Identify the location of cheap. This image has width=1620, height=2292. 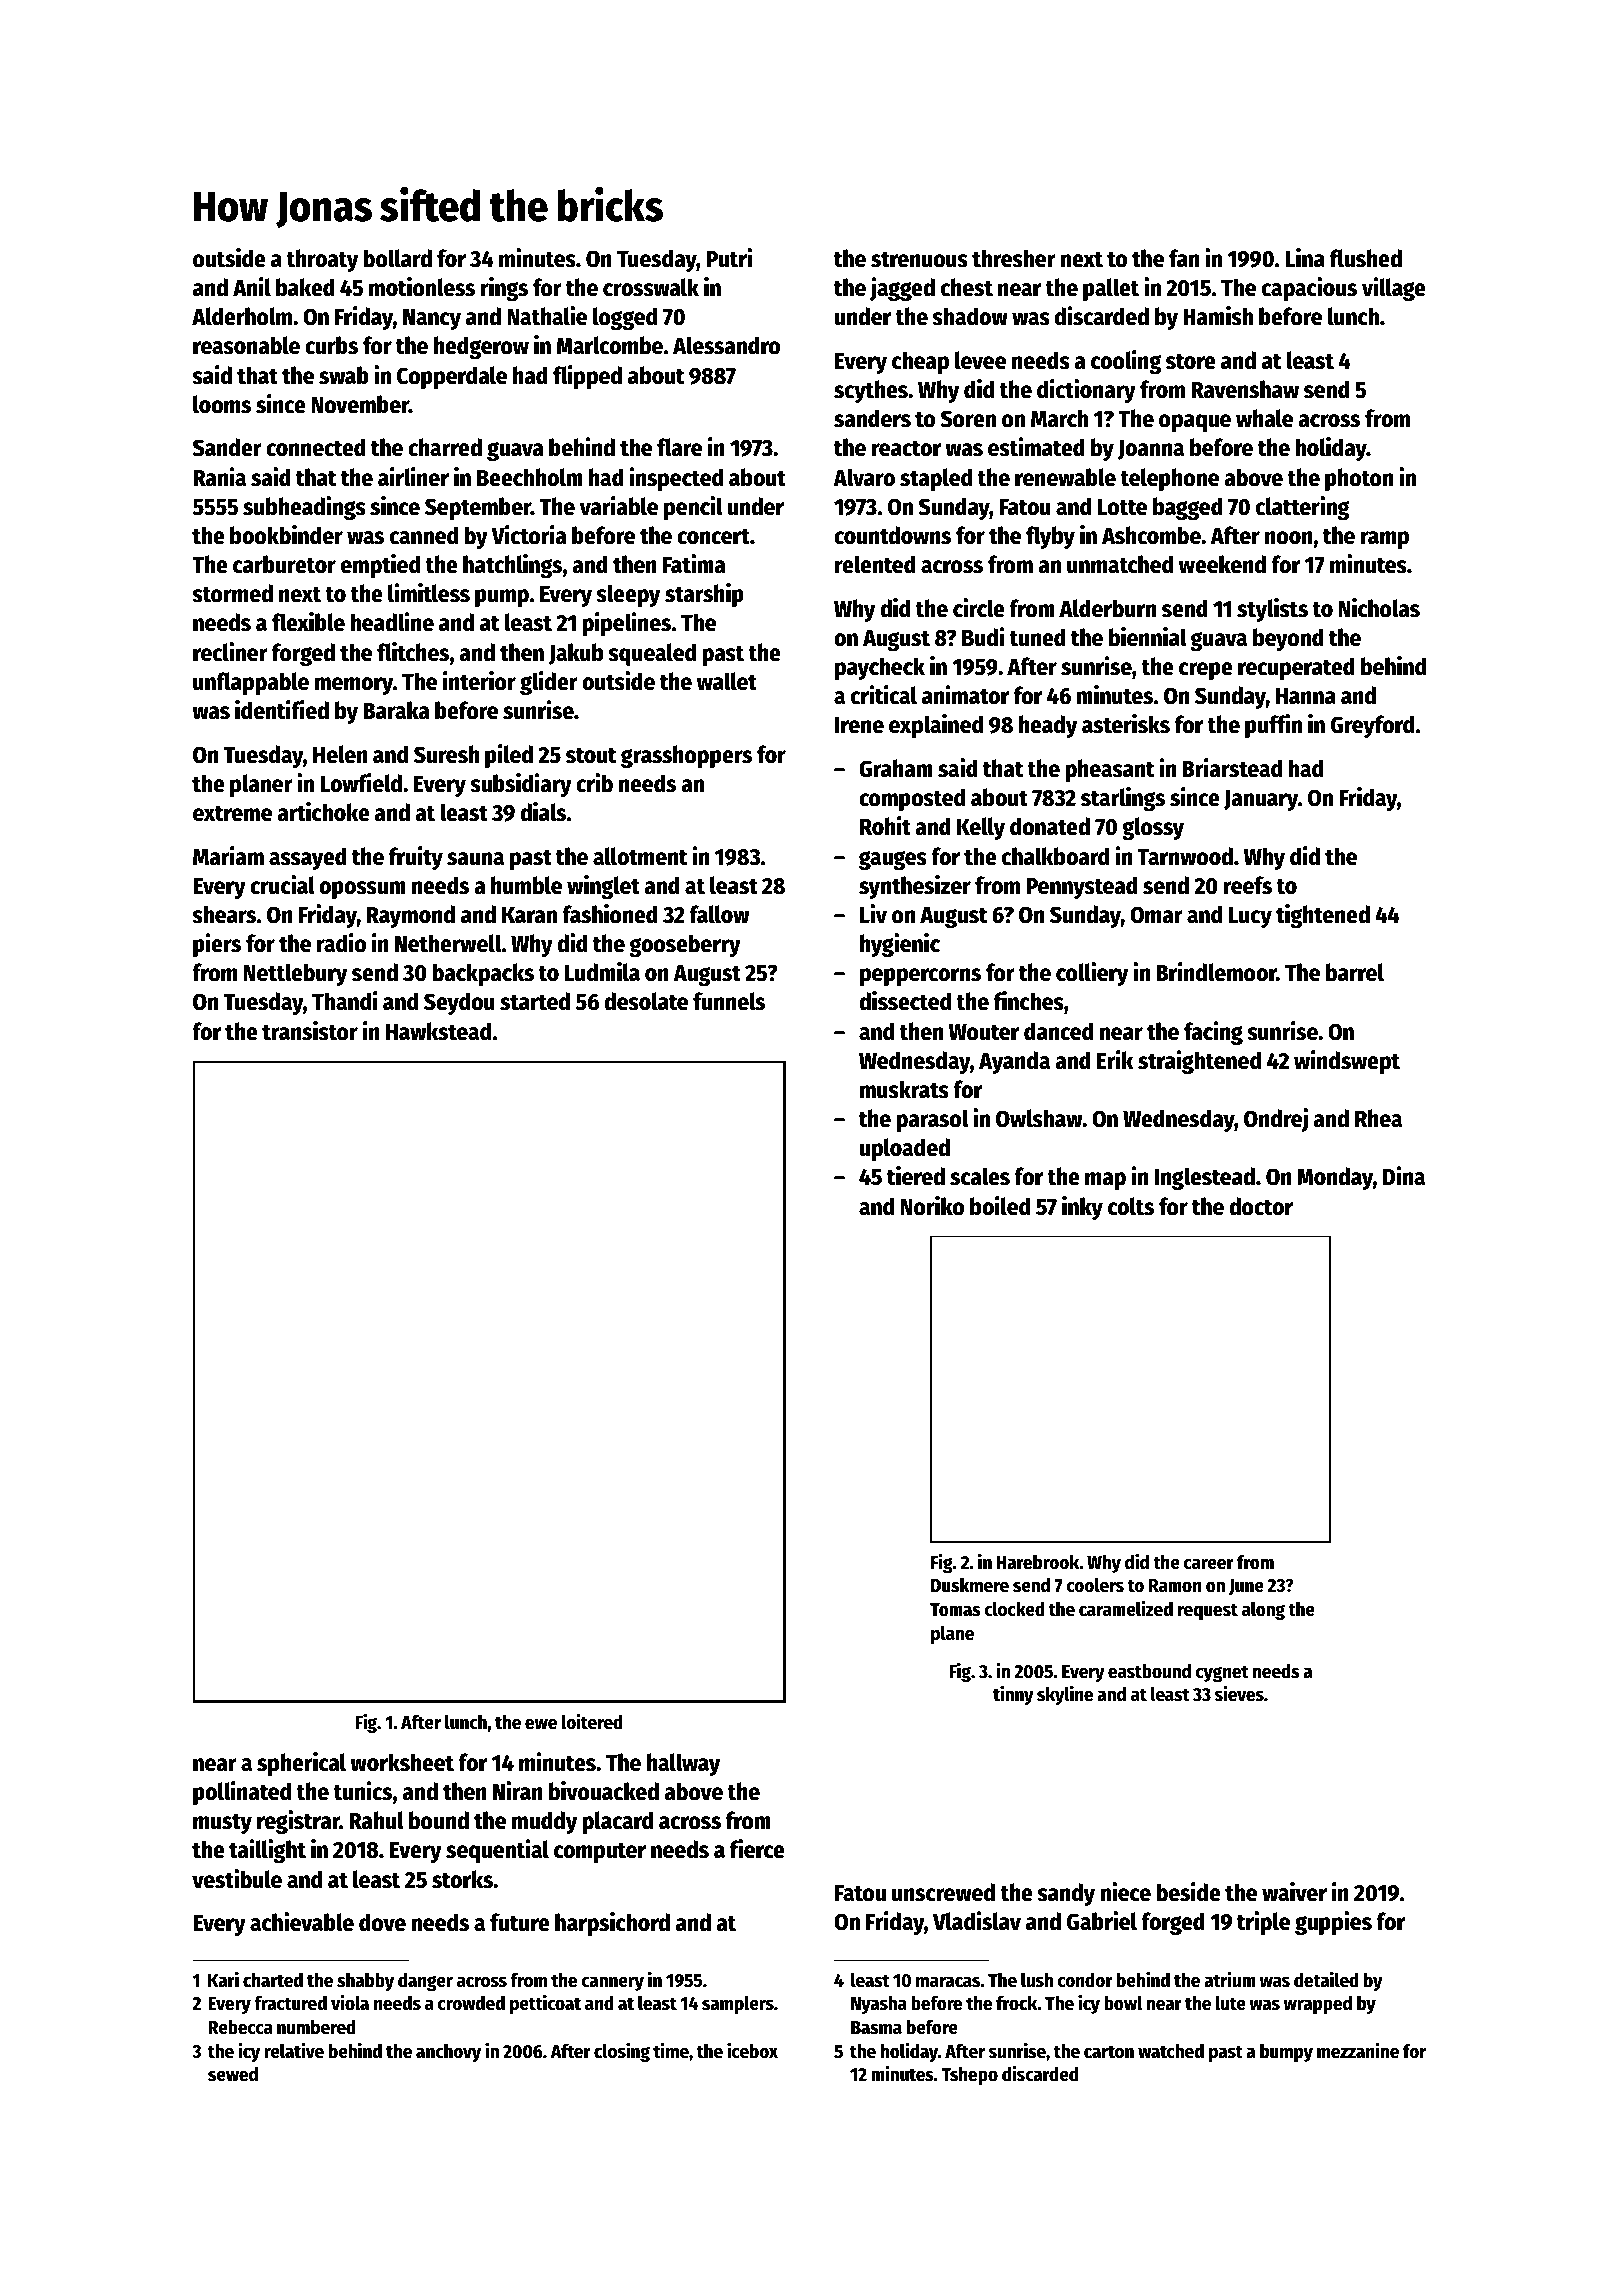
(920, 362).
